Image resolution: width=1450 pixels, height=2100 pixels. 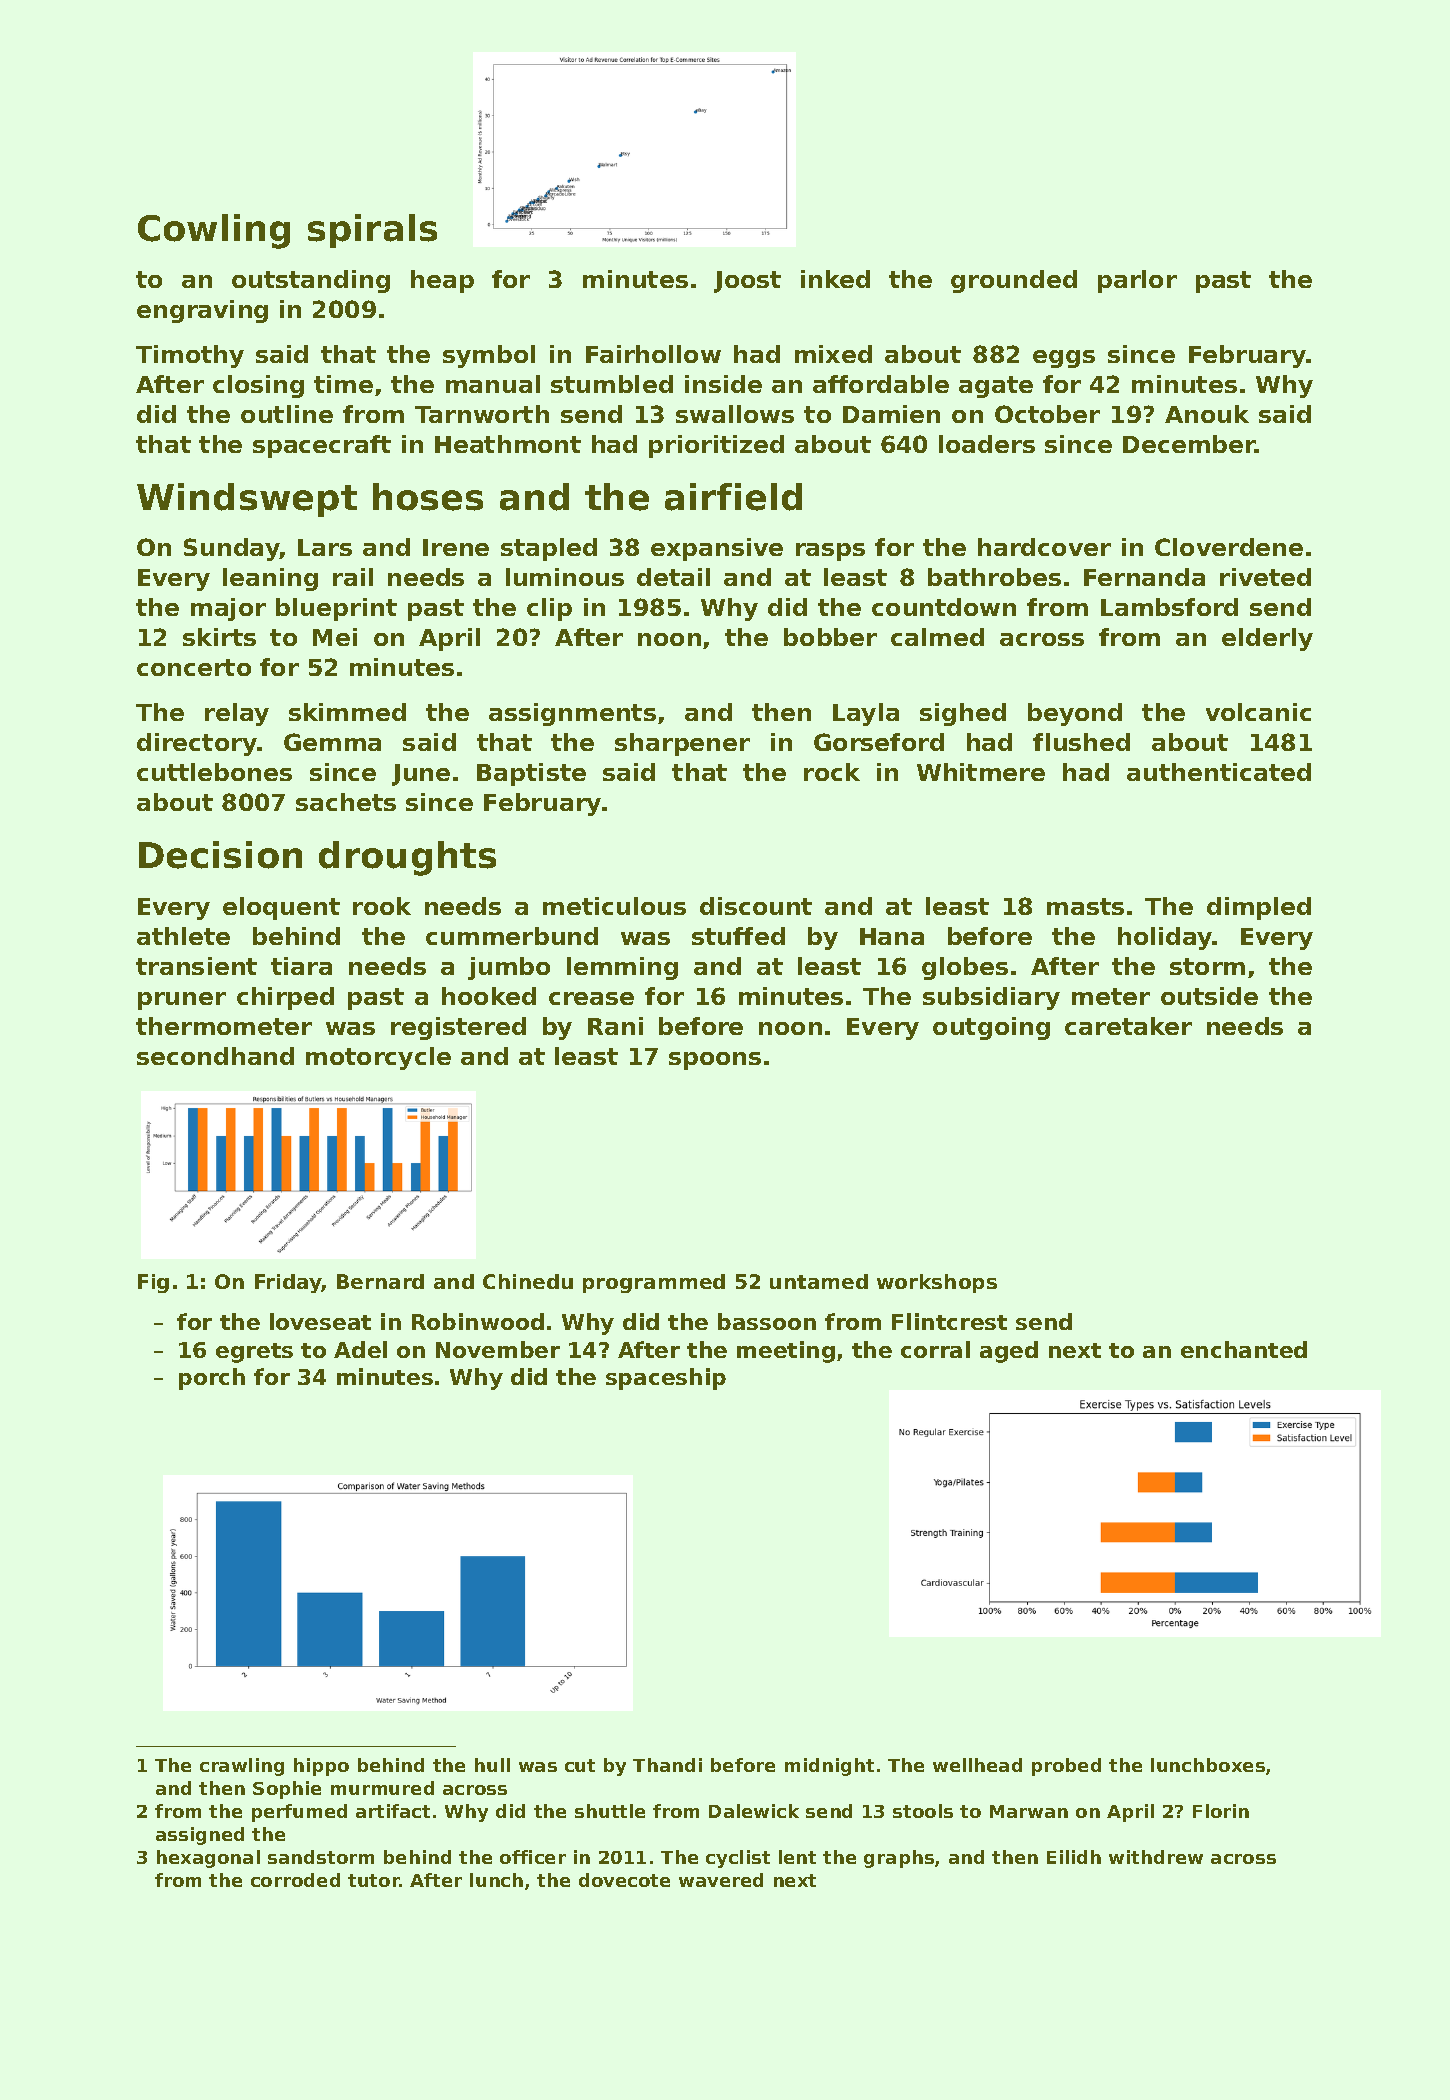 I want to click on rasps, so click(x=830, y=552).
